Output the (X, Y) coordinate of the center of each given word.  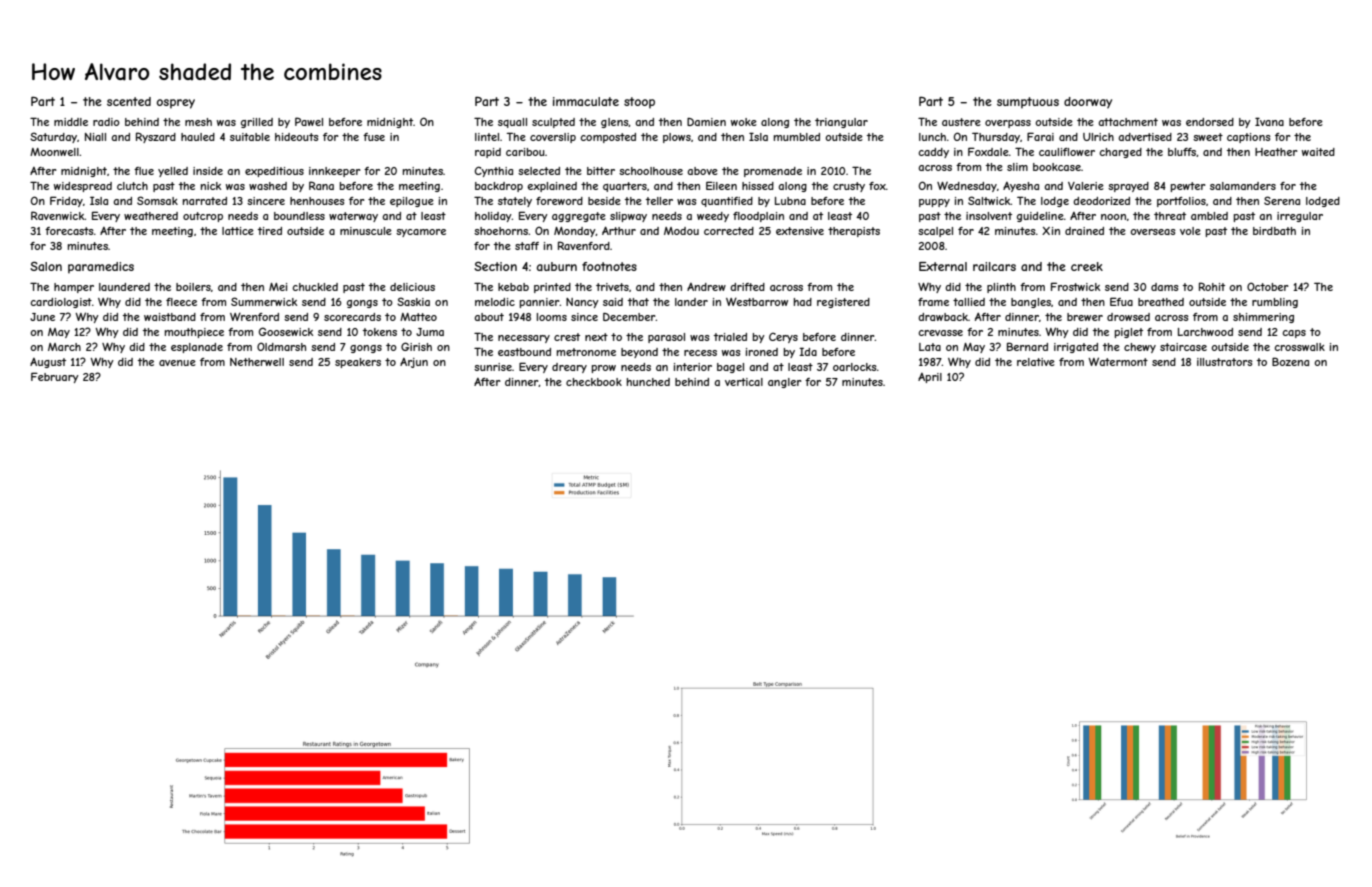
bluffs (1182, 152)
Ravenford (584, 245)
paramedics (101, 268)
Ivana (1269, 121)
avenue (177, 363)
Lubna (790, 201)
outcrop (203, 217)
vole (1190, 231)
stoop (639, 103)
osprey (176, 104)
